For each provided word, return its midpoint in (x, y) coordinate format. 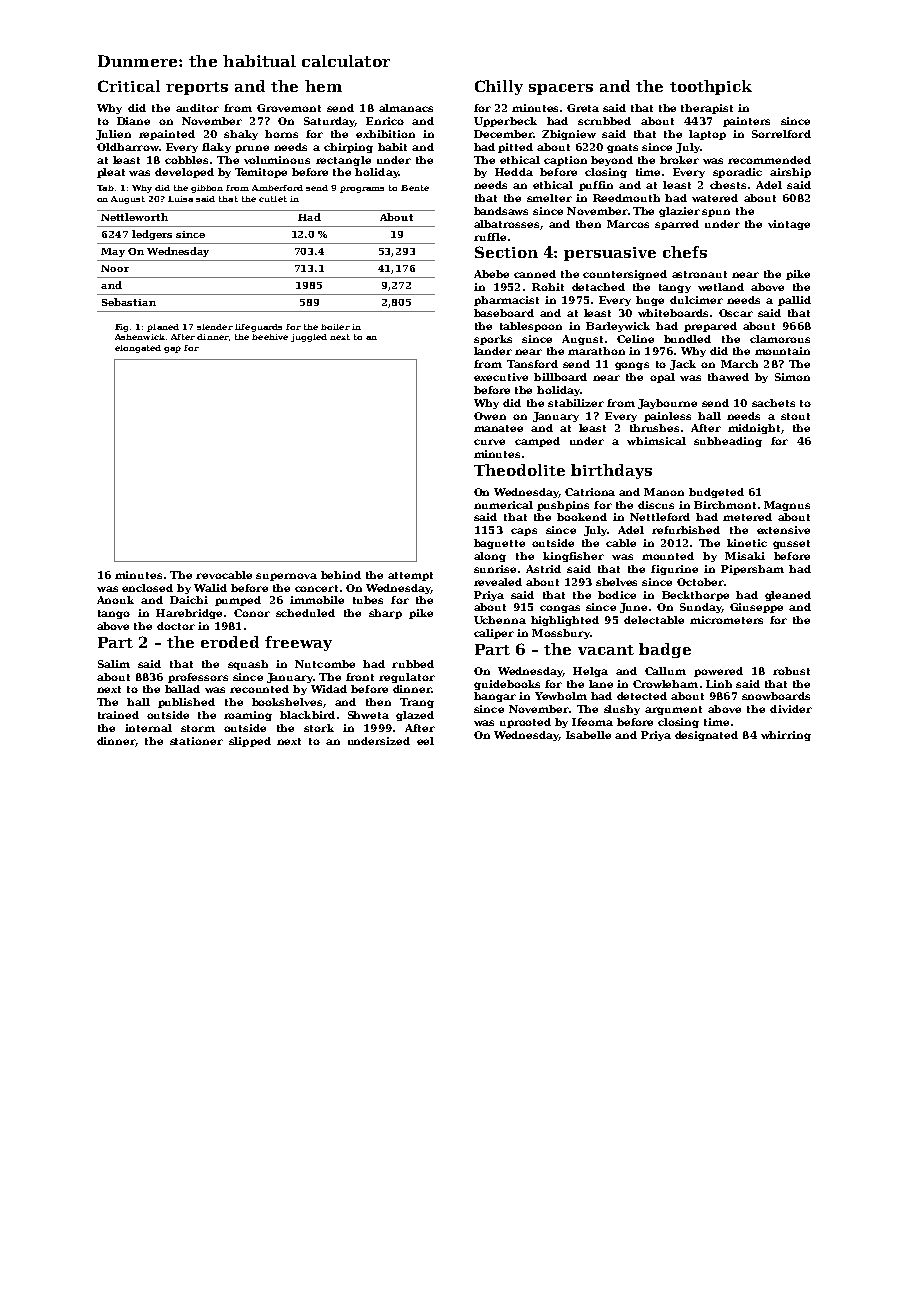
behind (341, 575)
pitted (515, 148)
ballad (182, 689)
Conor (252, 613)
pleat (111, 173)
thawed (728, 377)
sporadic (737, 173)
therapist (707, 109)
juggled (309, 338)
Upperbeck (505, 122)
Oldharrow (128, 147)
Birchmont (725, 505)
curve (489, 442)
